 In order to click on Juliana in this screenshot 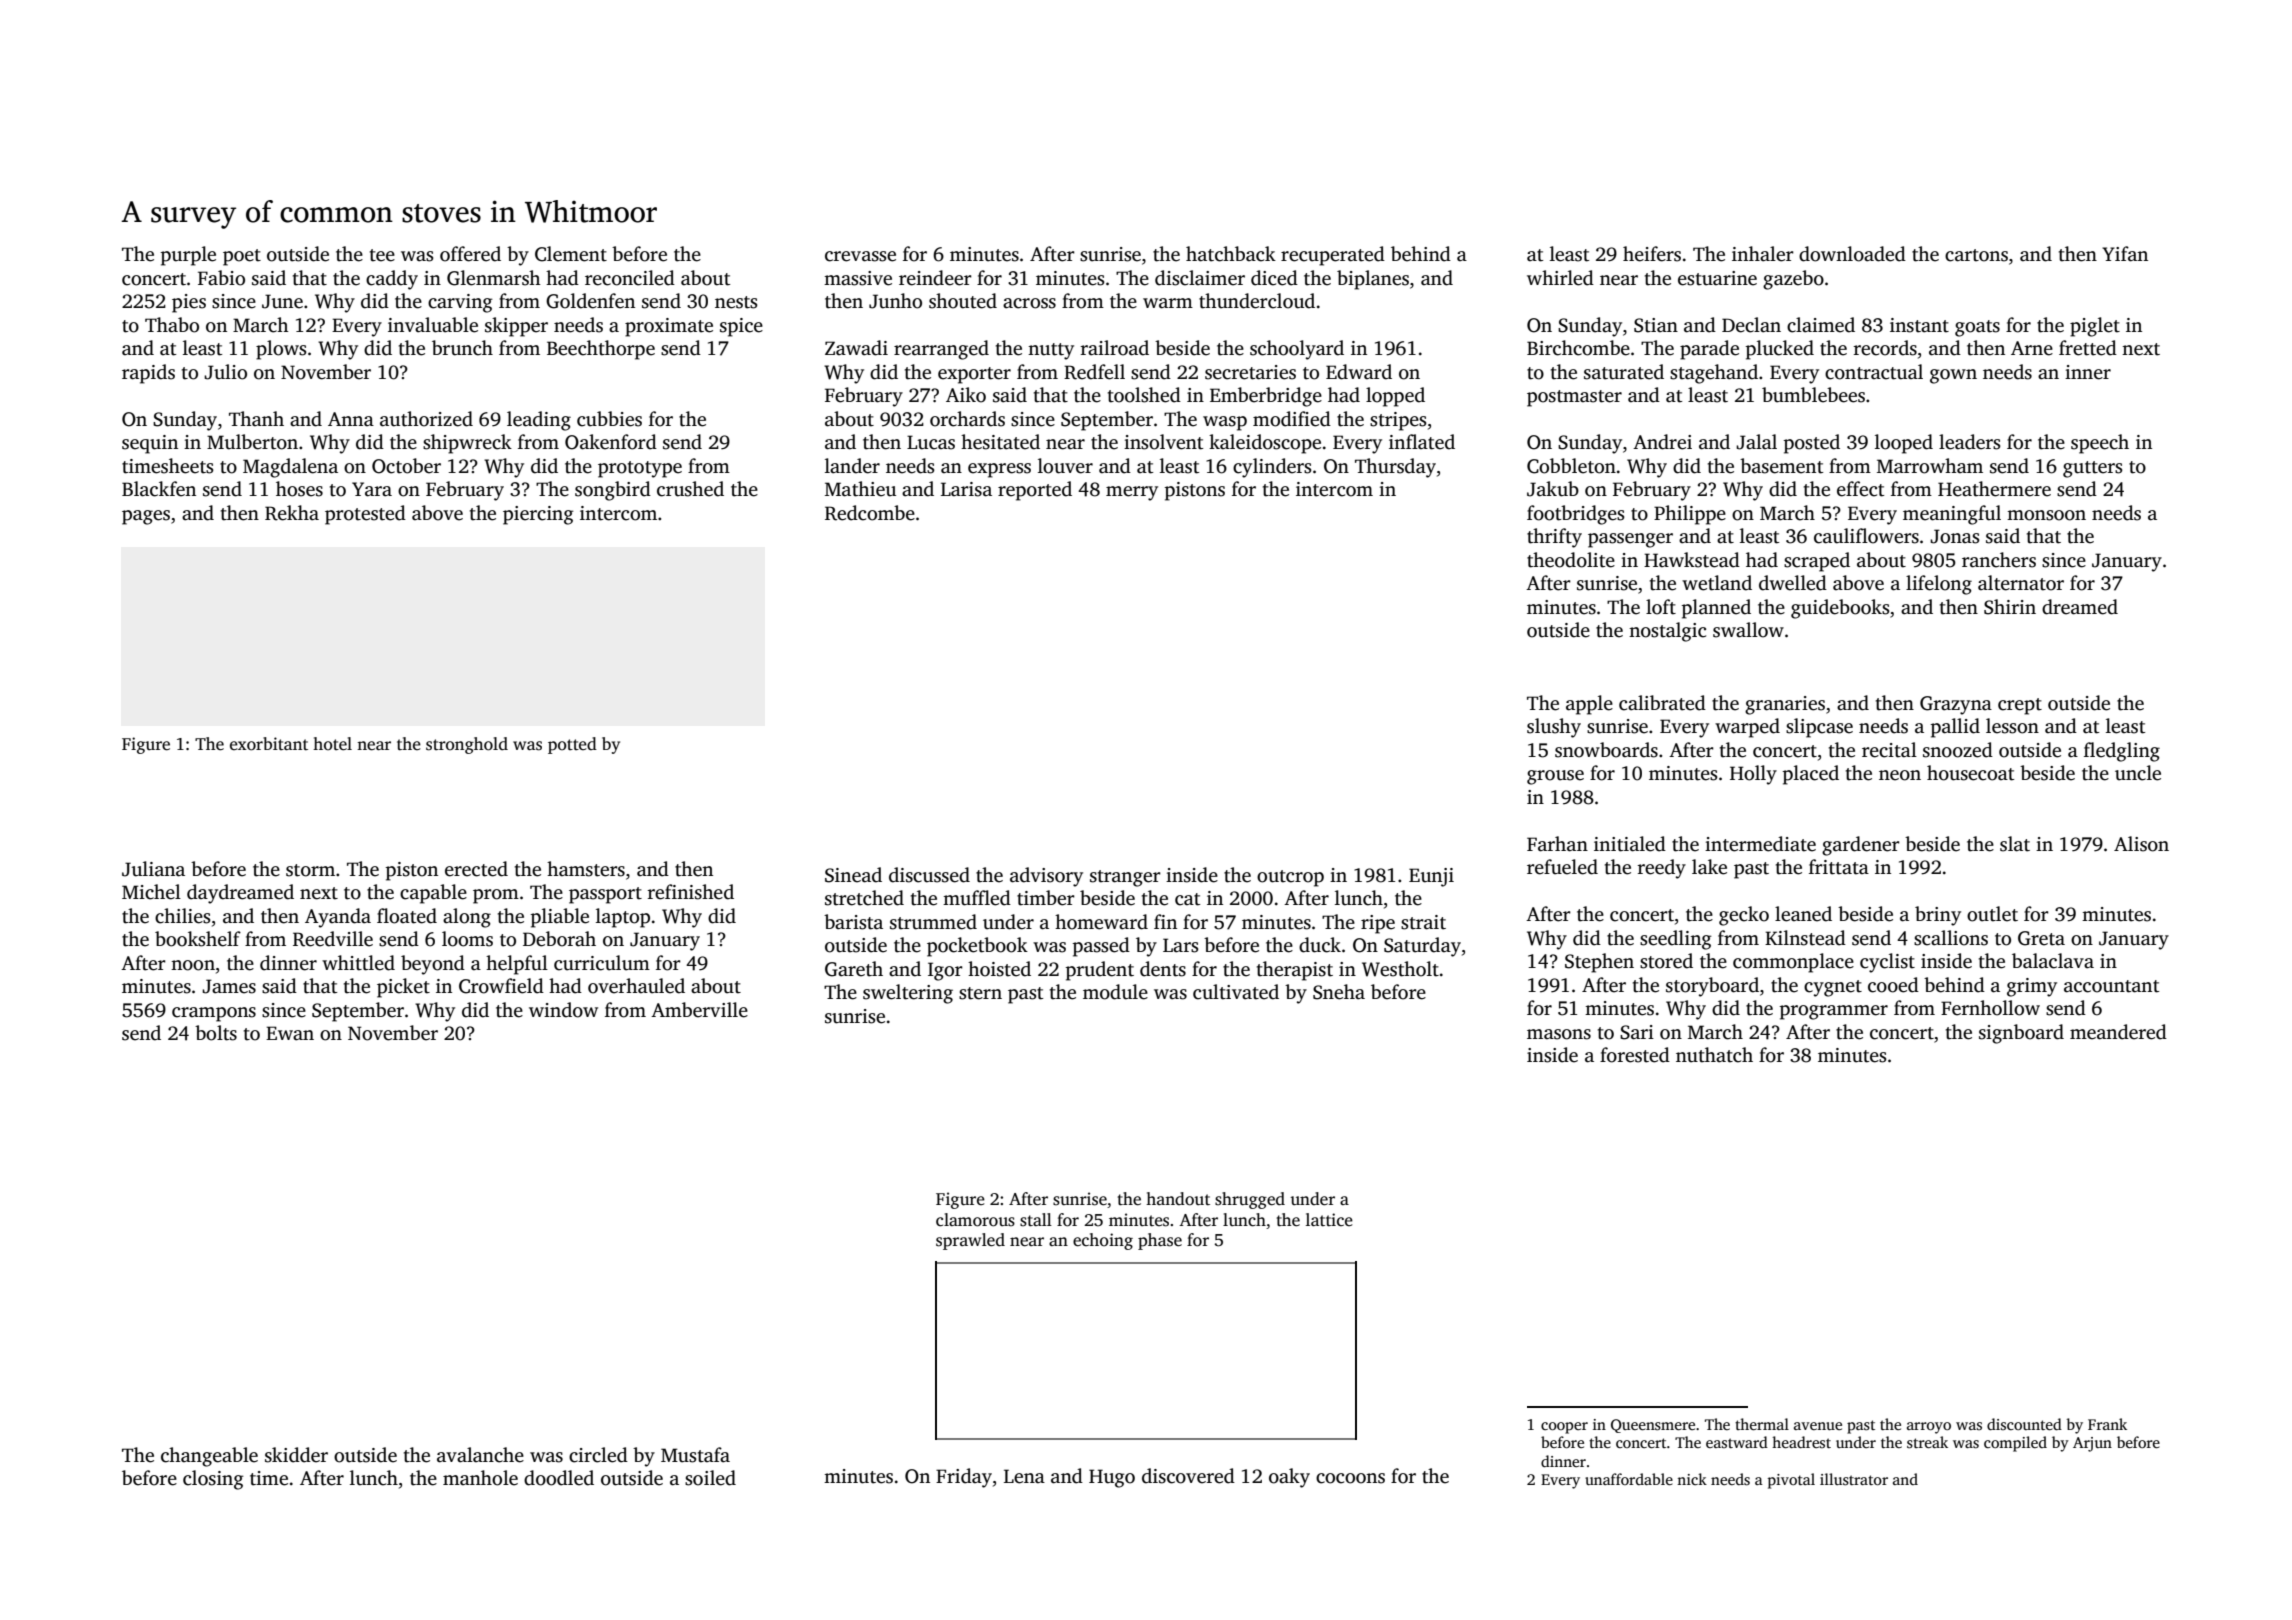, I will do `click(153, 869)`.
